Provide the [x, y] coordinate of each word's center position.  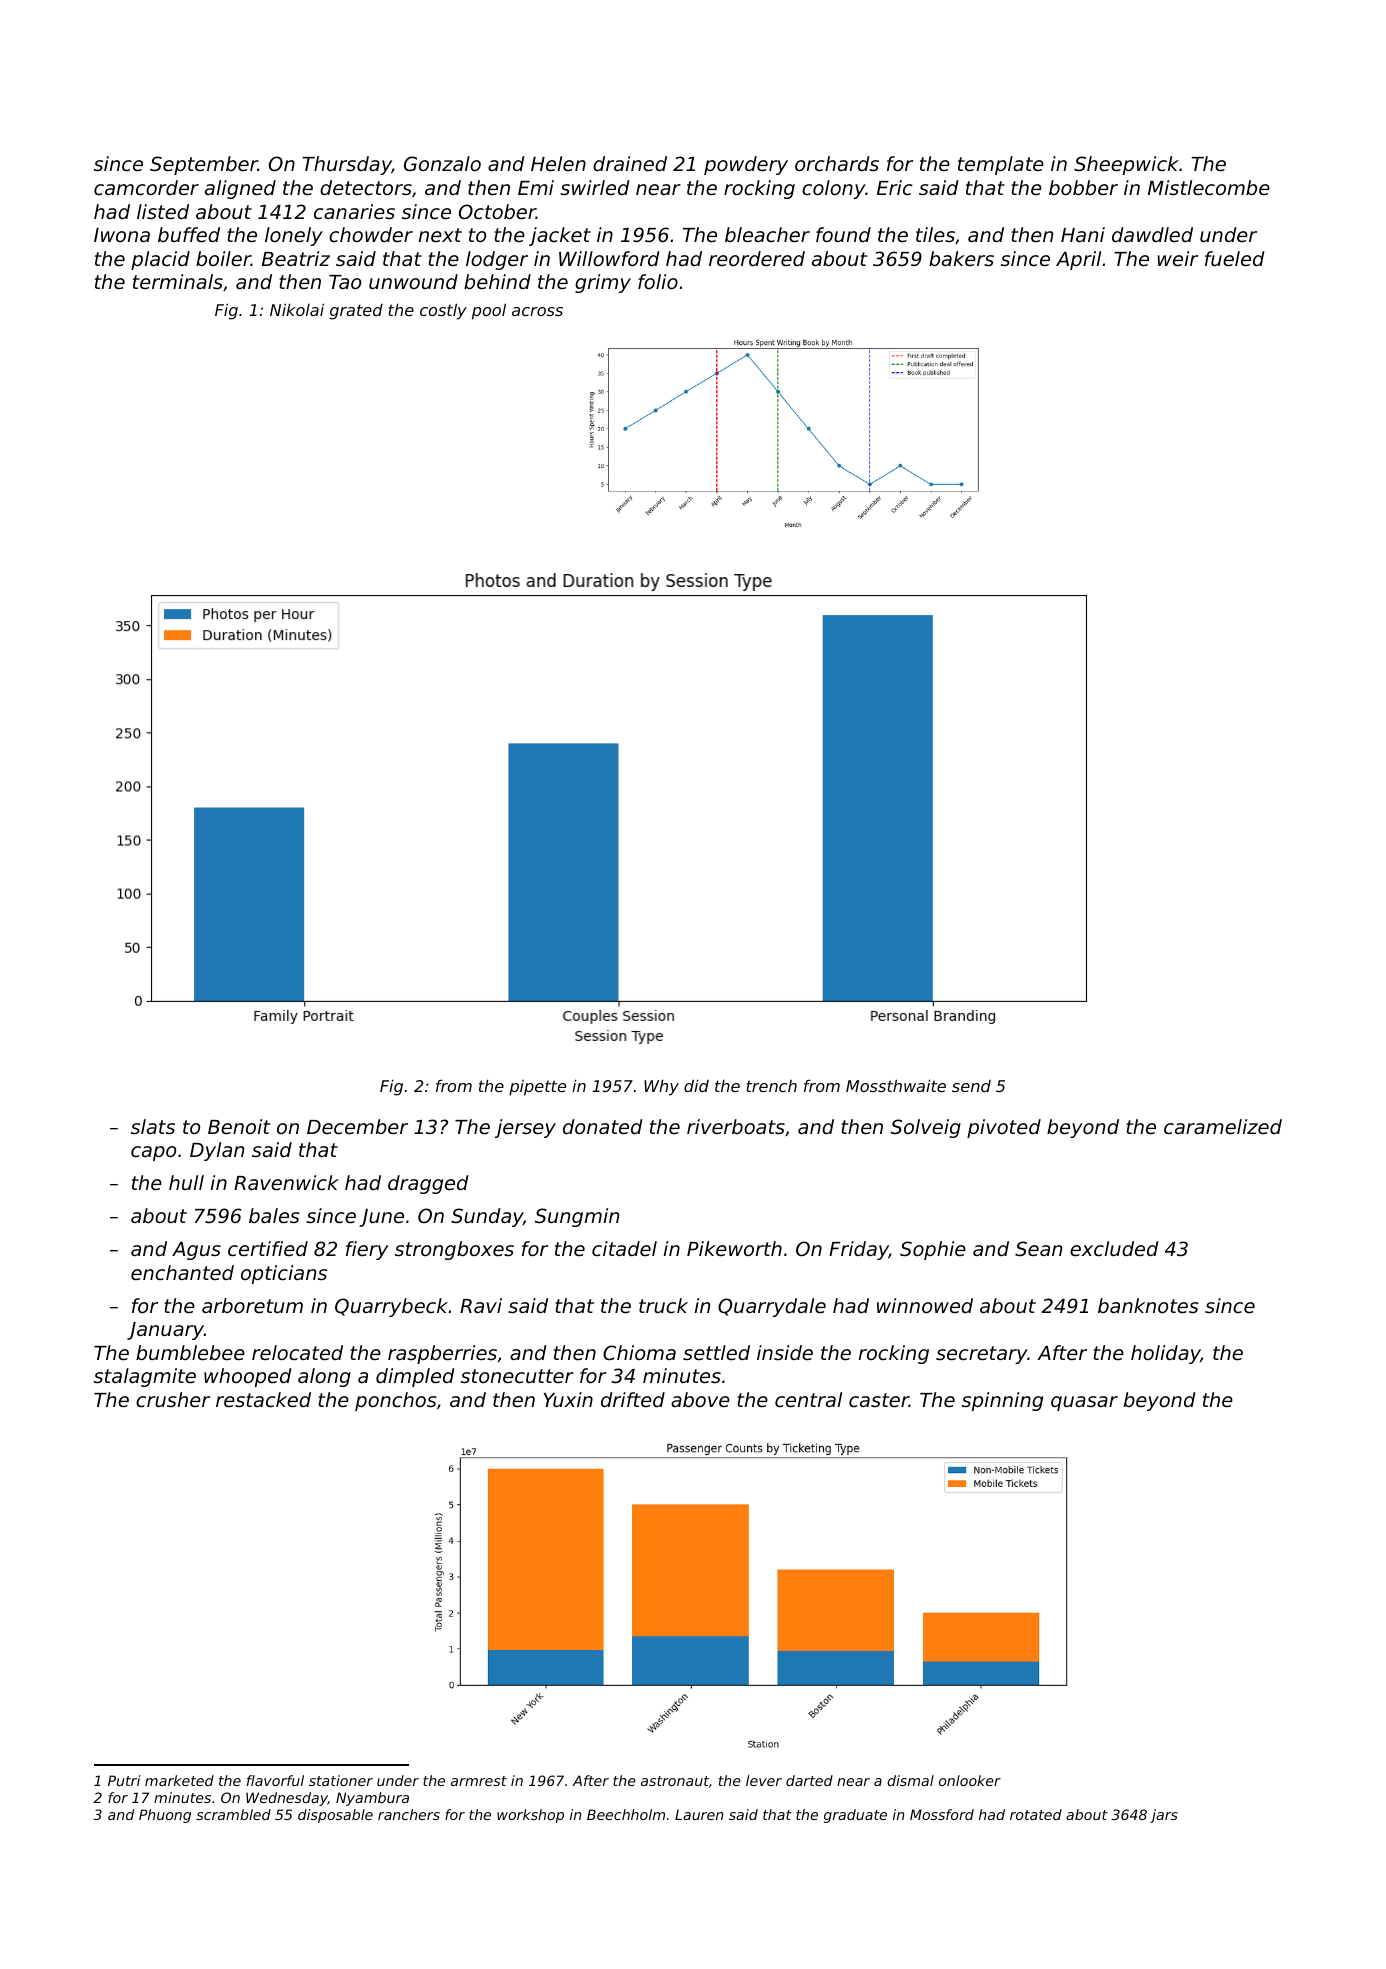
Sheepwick [1126, 165]
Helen [558, 163]
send [971, 1086]
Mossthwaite [896, 1085]
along [324, 1377]
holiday [1166, 1354]
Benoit [239, 1126]
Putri [124, 1780]
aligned [240, 189]
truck [663, 1305]
